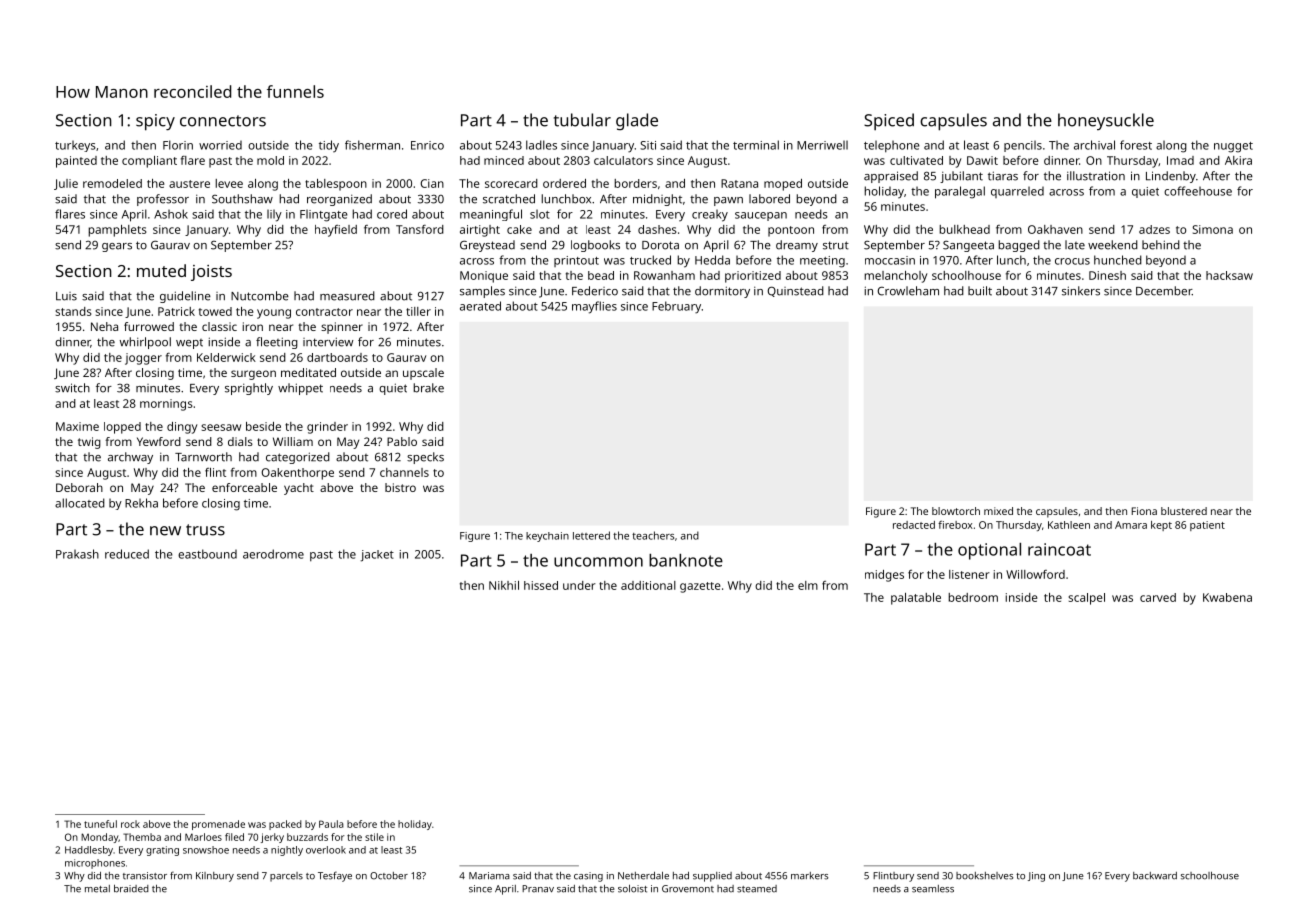  Describe the element at coordinates (66, 296) in the image. I see `Luis` at that location.
